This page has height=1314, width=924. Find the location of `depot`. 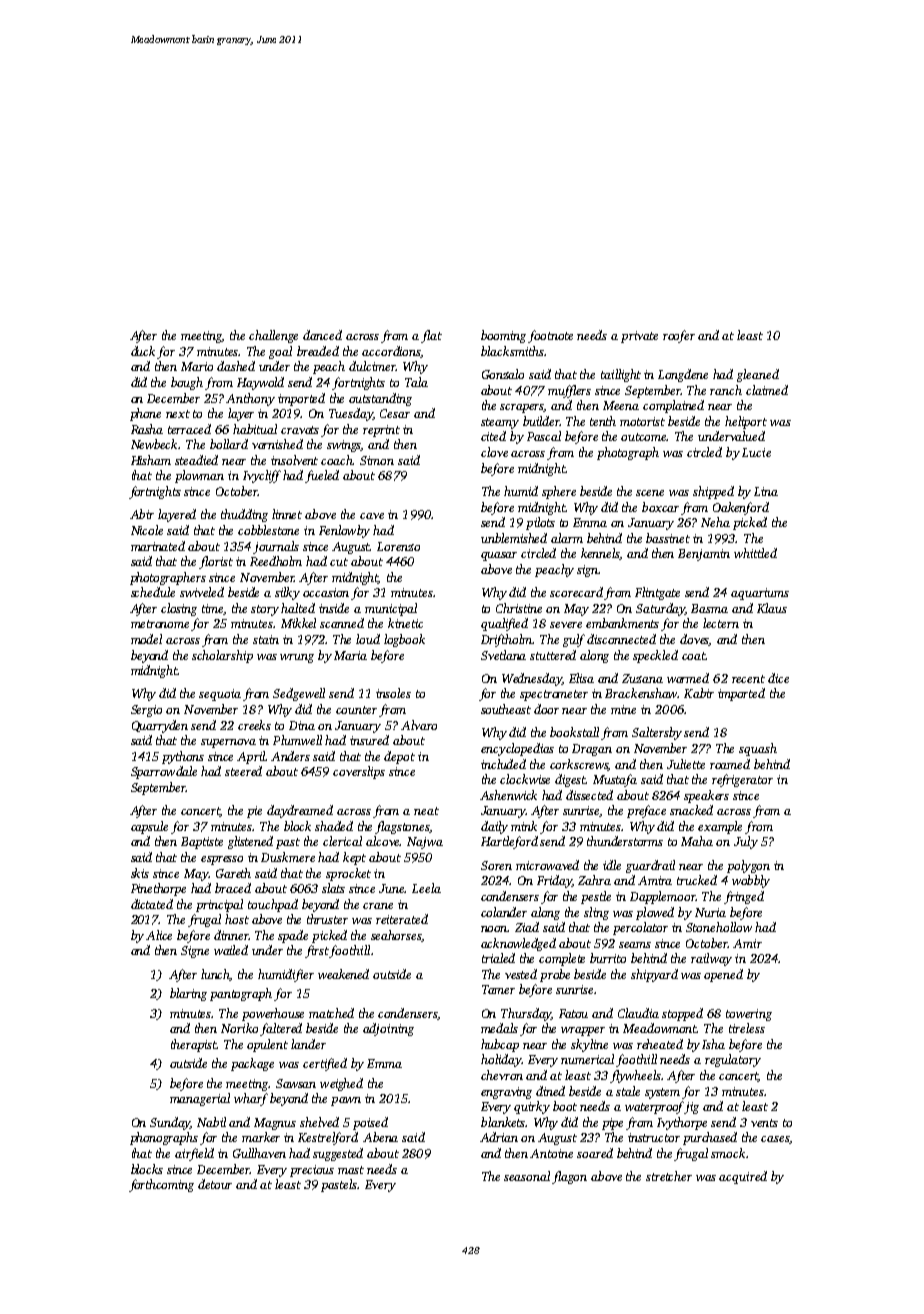

depot is located at coordinates (399, 757).
